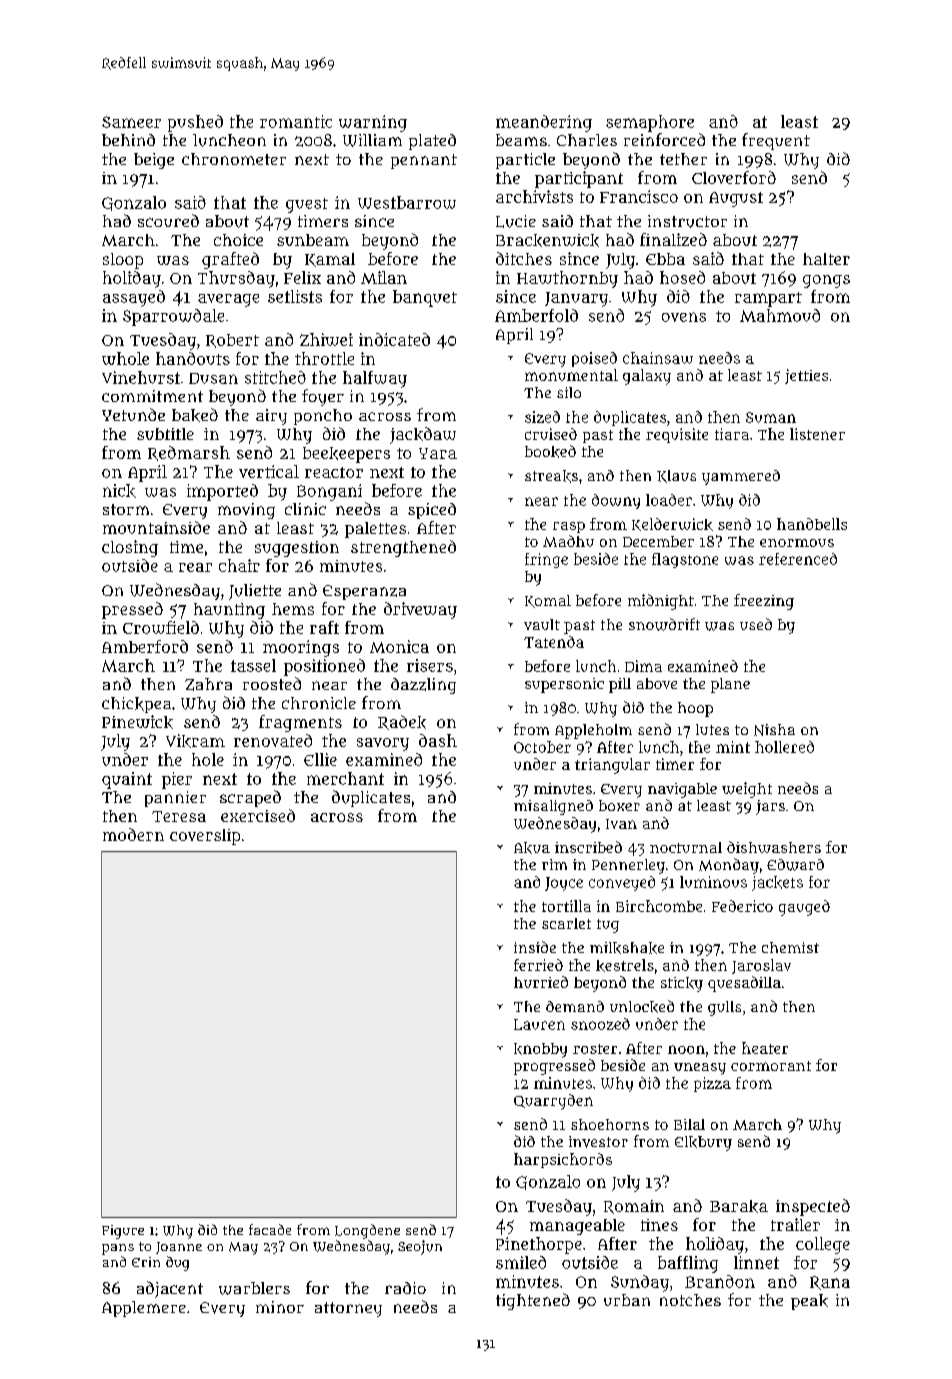 This screenshot has height=1379, width=952. I want to click on warning, so click(373, 123).
